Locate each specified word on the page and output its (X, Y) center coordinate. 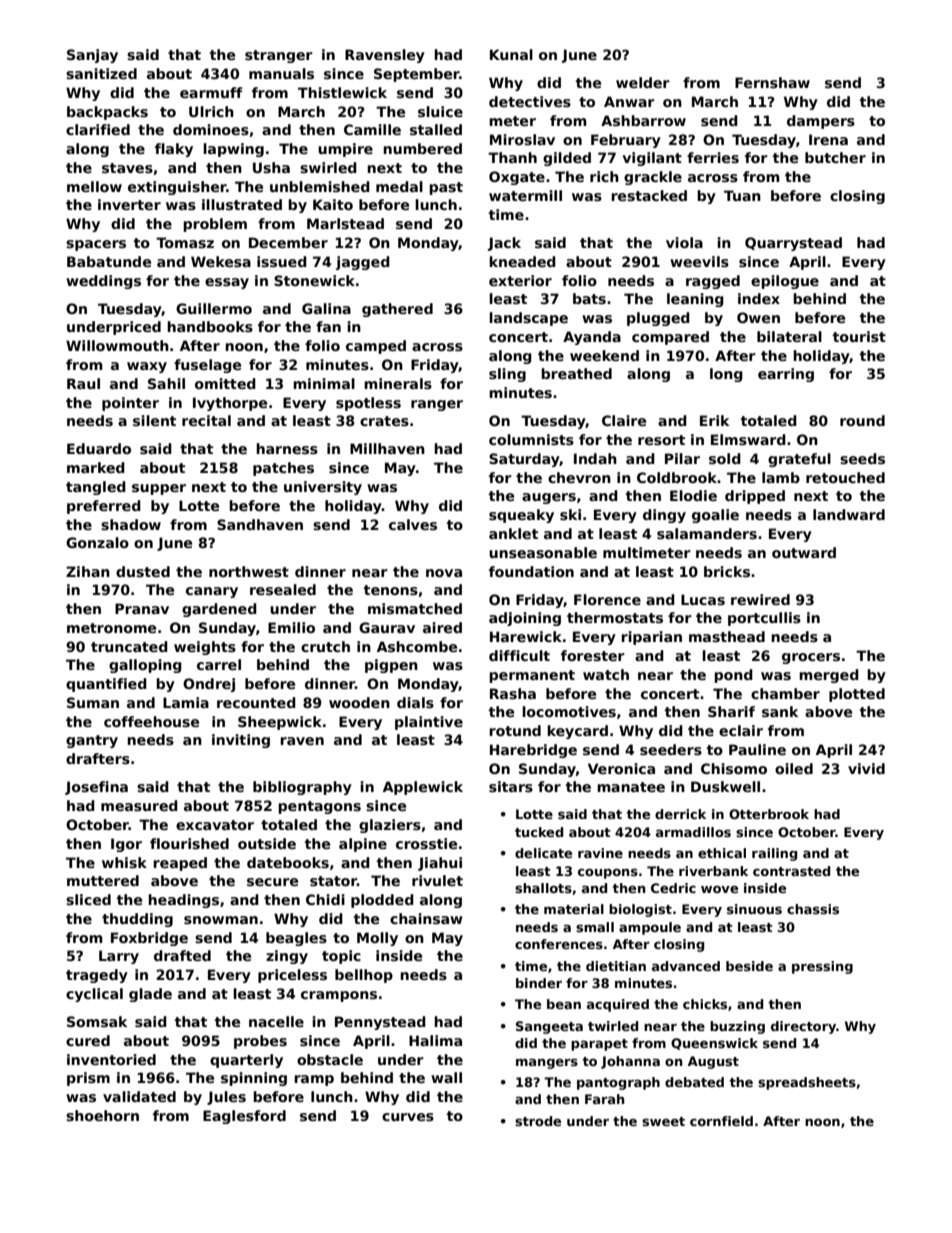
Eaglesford (244, 1117)
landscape (528, 319)
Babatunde (109, 261)
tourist (859, 336)
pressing (822, 967)
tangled (96, 488)
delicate (543, 853)
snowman (221, 920)
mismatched (415, 608)
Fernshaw (772, 82)
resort (661, 440)
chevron (579, 477)
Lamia (186, 702)
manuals (281, 73)
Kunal (511, 54)
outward (804, 552)
